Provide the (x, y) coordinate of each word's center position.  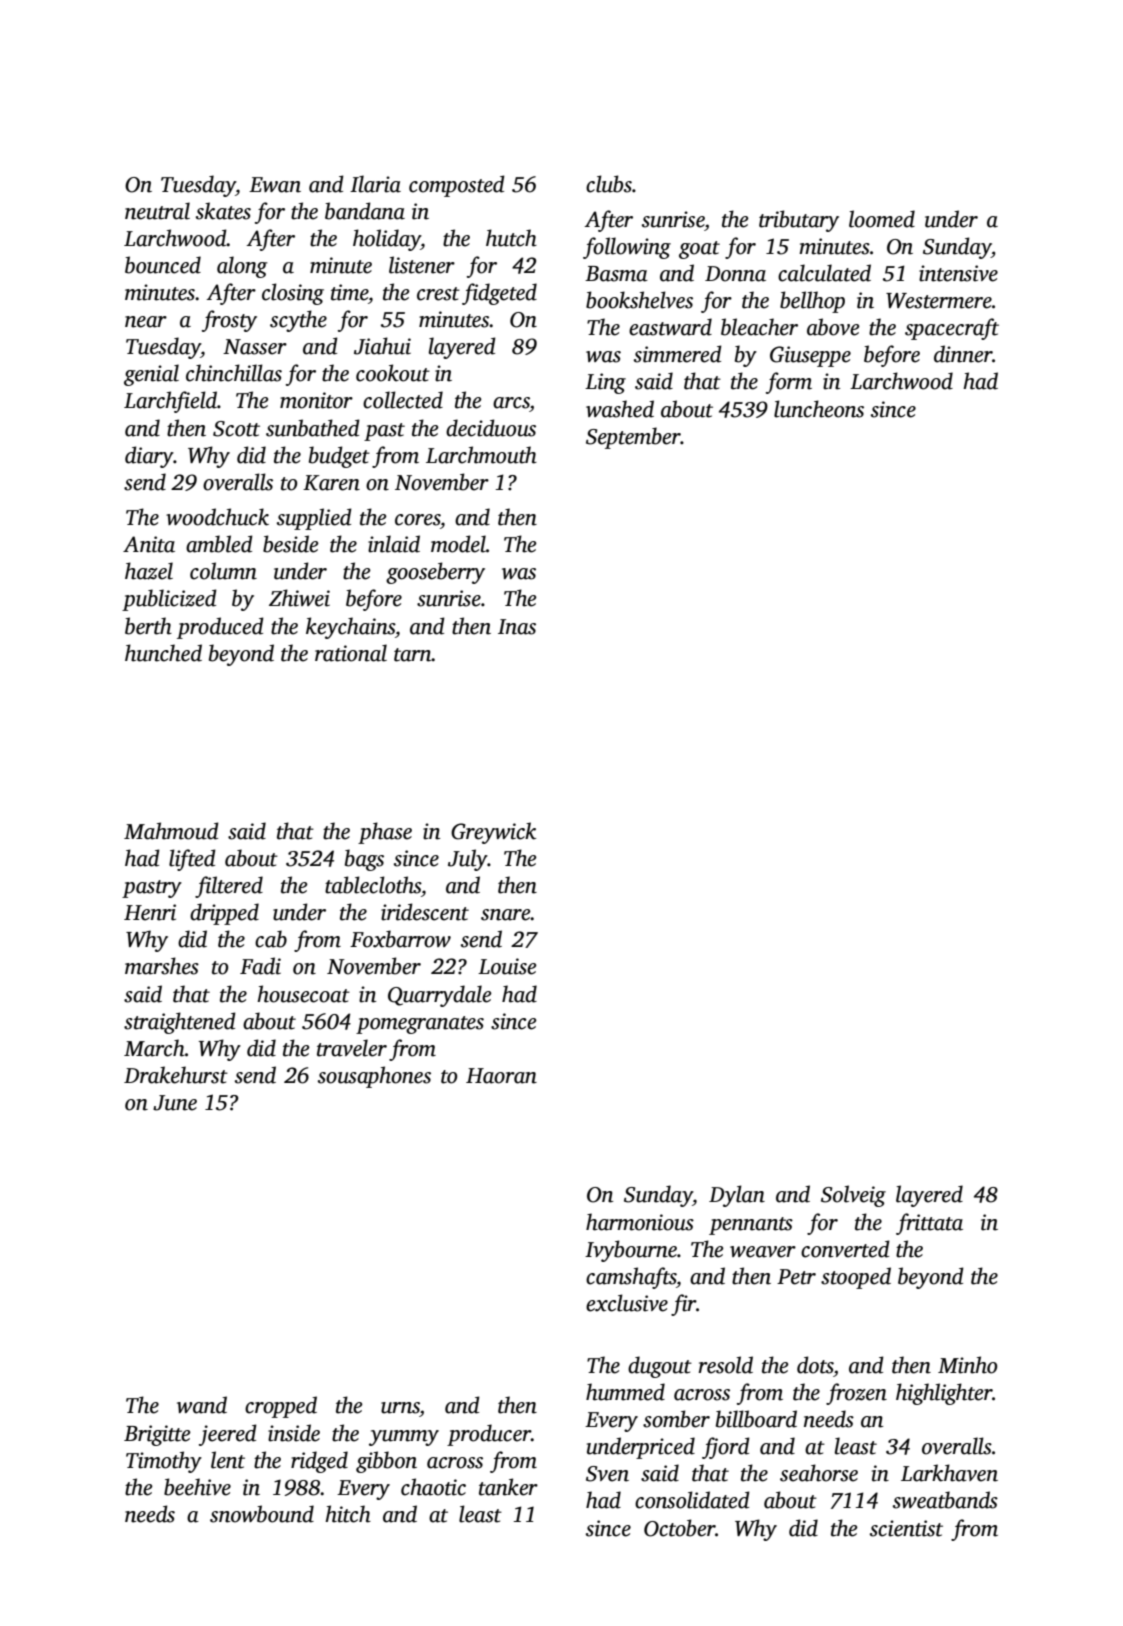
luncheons (819, 409)
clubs (609, 184)
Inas (517, 627)
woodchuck (217, 517)
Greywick (493, 833)
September (633, 438)
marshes (162, 966)
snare (506, 915)
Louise (507, 966)
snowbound (262, 1514)
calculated (824, 273)
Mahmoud (171, 831)
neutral (157, 211)
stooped (856, 1278)
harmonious (640, 1222)
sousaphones (374, 1077)
